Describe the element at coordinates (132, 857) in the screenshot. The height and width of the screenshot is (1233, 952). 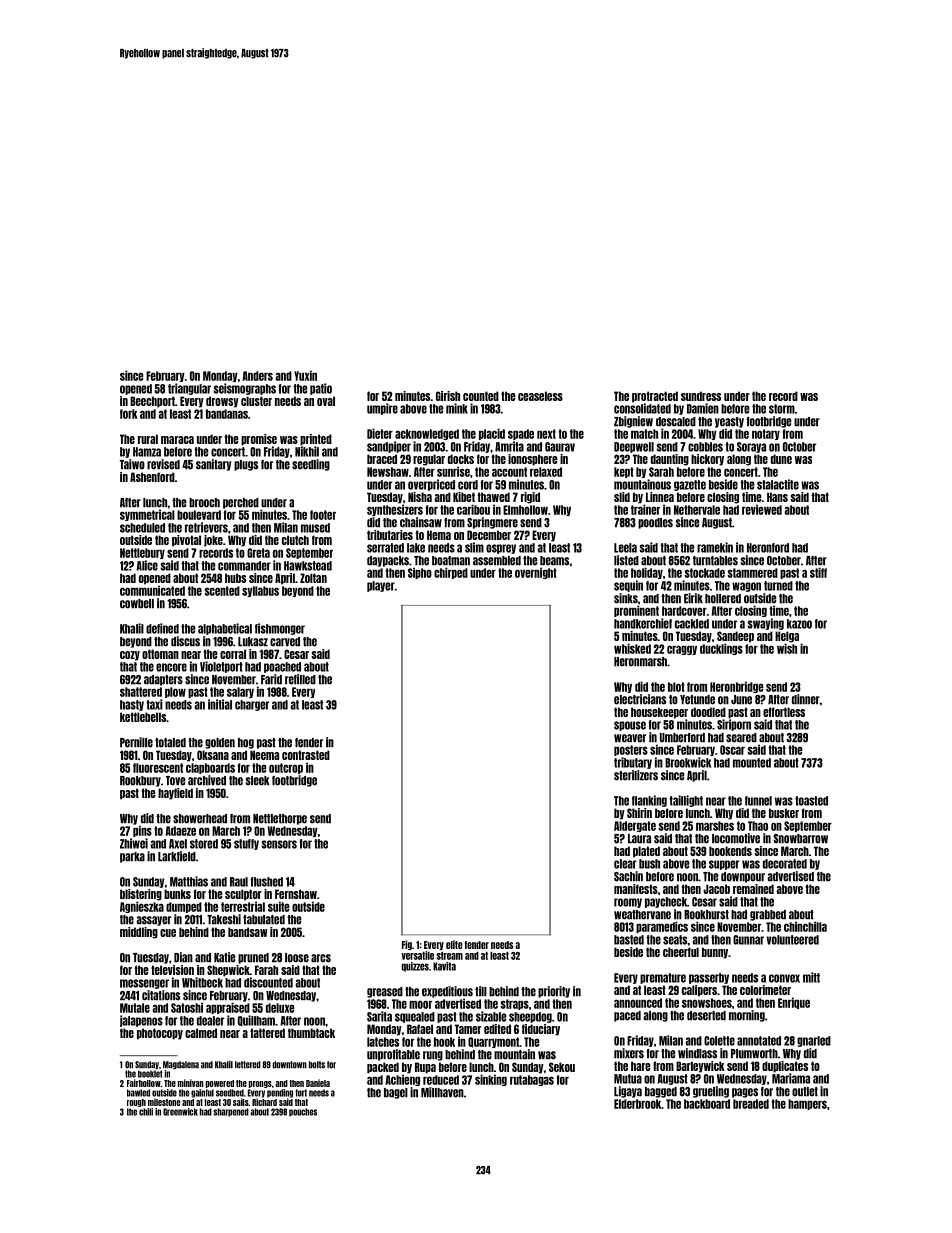
I see `parka` at that location.
